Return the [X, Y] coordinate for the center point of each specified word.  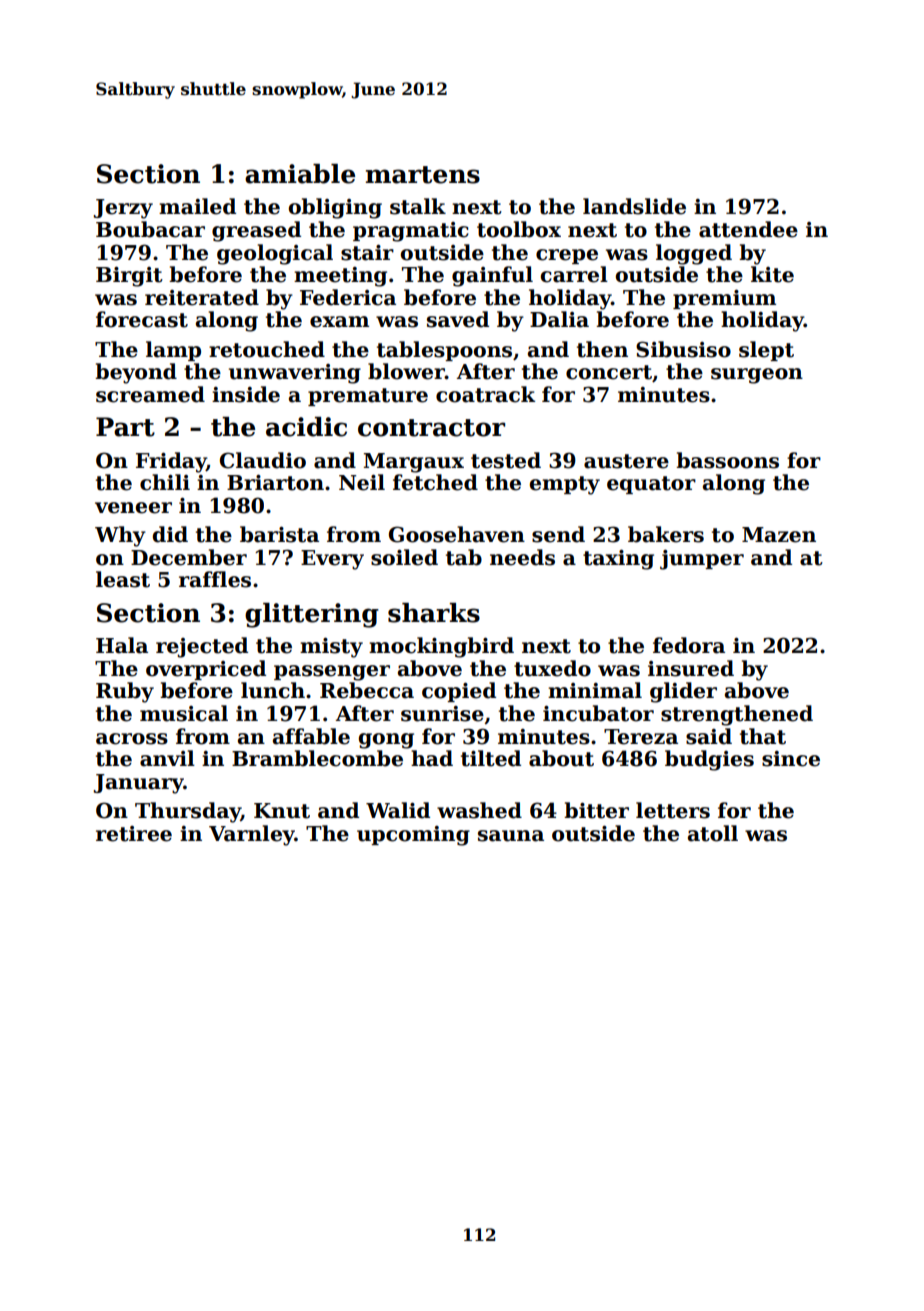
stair [367, 253]
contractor [431, 428]
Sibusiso [683, 349]
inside [246, 394]
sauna [511, 836]
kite [772, 274]
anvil [167, 758]
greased [256, 231]
